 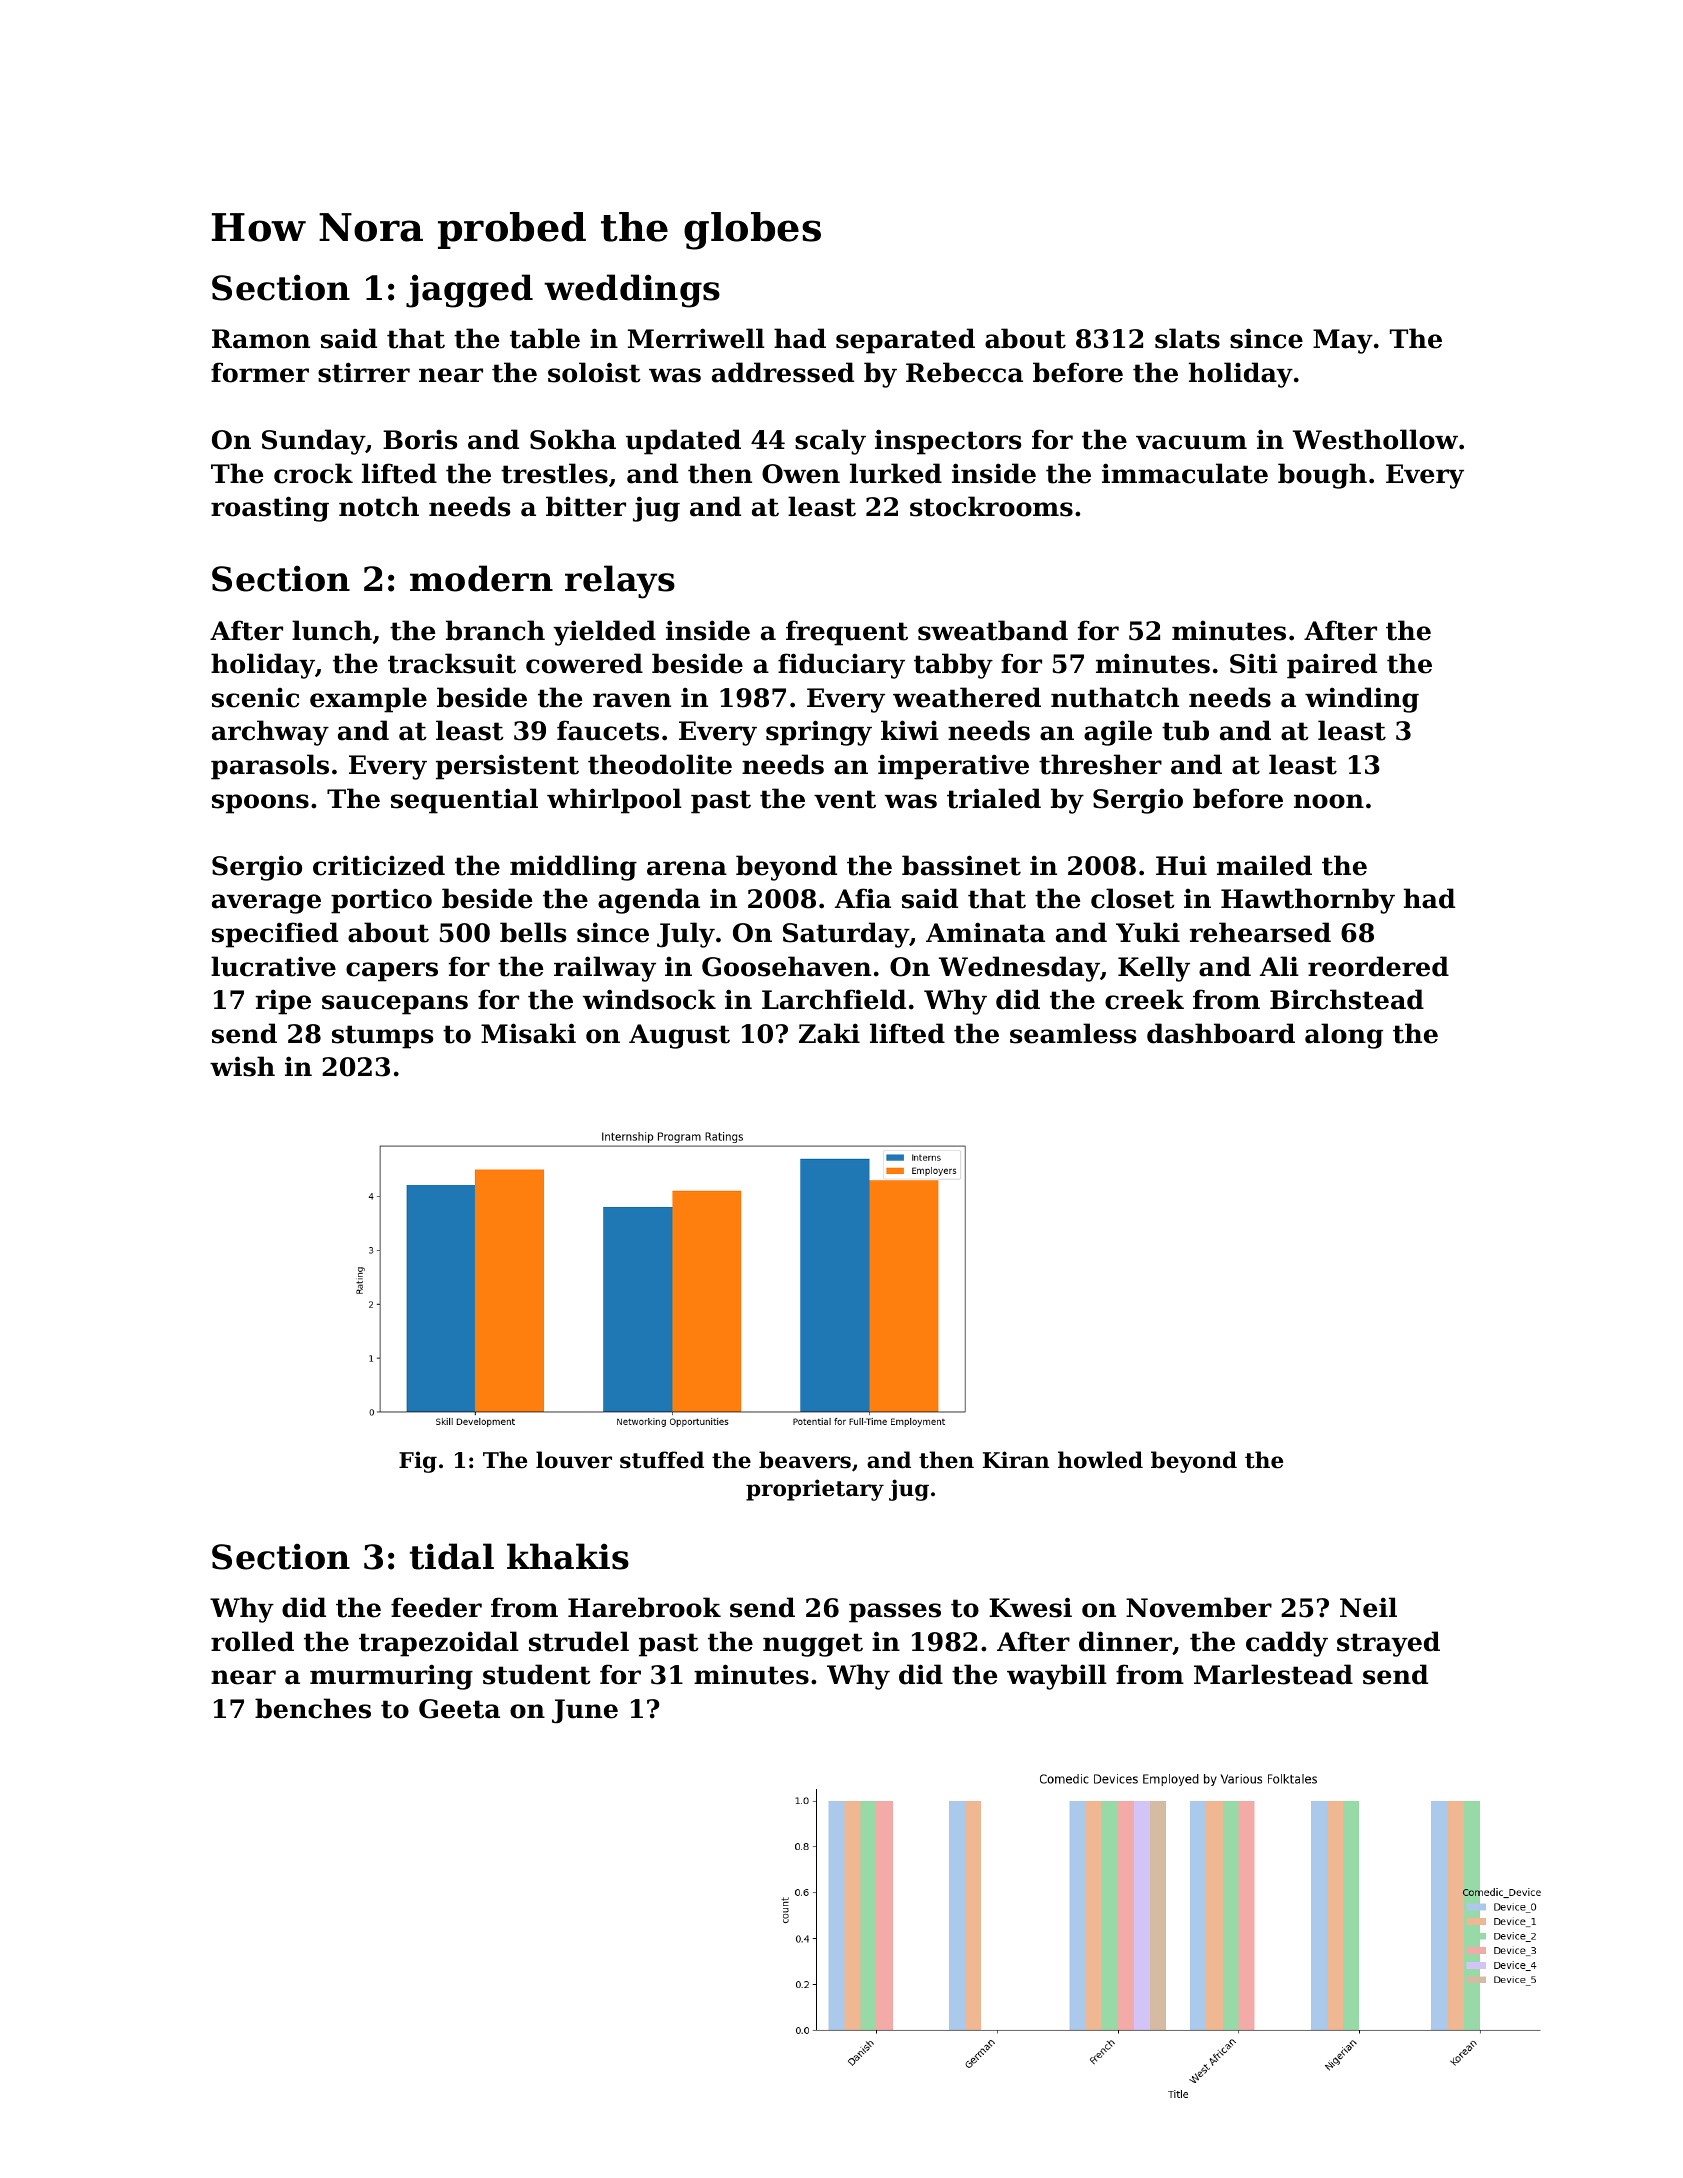 I want to click on Goosehaven, so click(x=786, y=966).
